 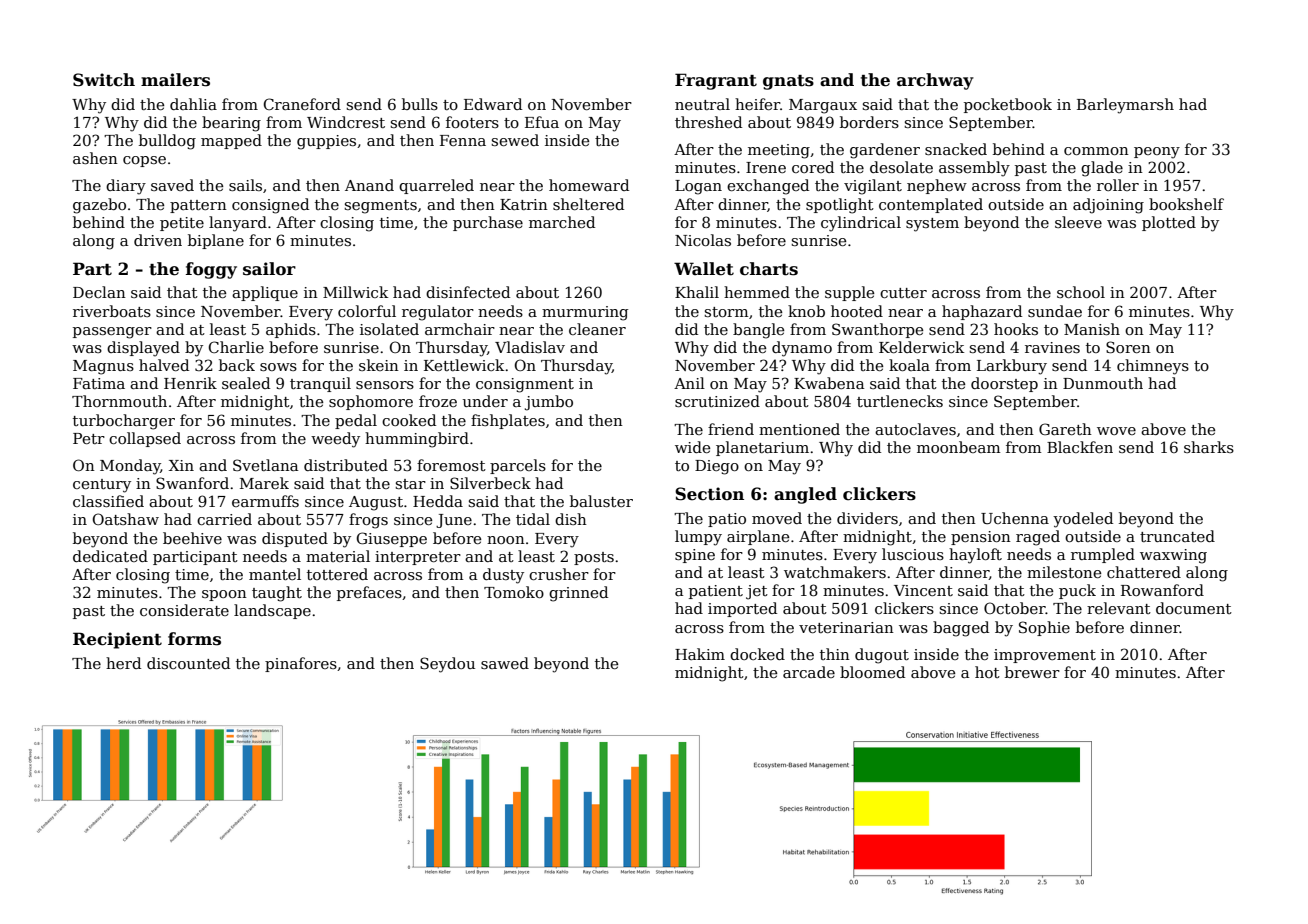 What do you see at coordinates (269, 269) in the document?
I see `sailor` at bounding box center [269, 269].
